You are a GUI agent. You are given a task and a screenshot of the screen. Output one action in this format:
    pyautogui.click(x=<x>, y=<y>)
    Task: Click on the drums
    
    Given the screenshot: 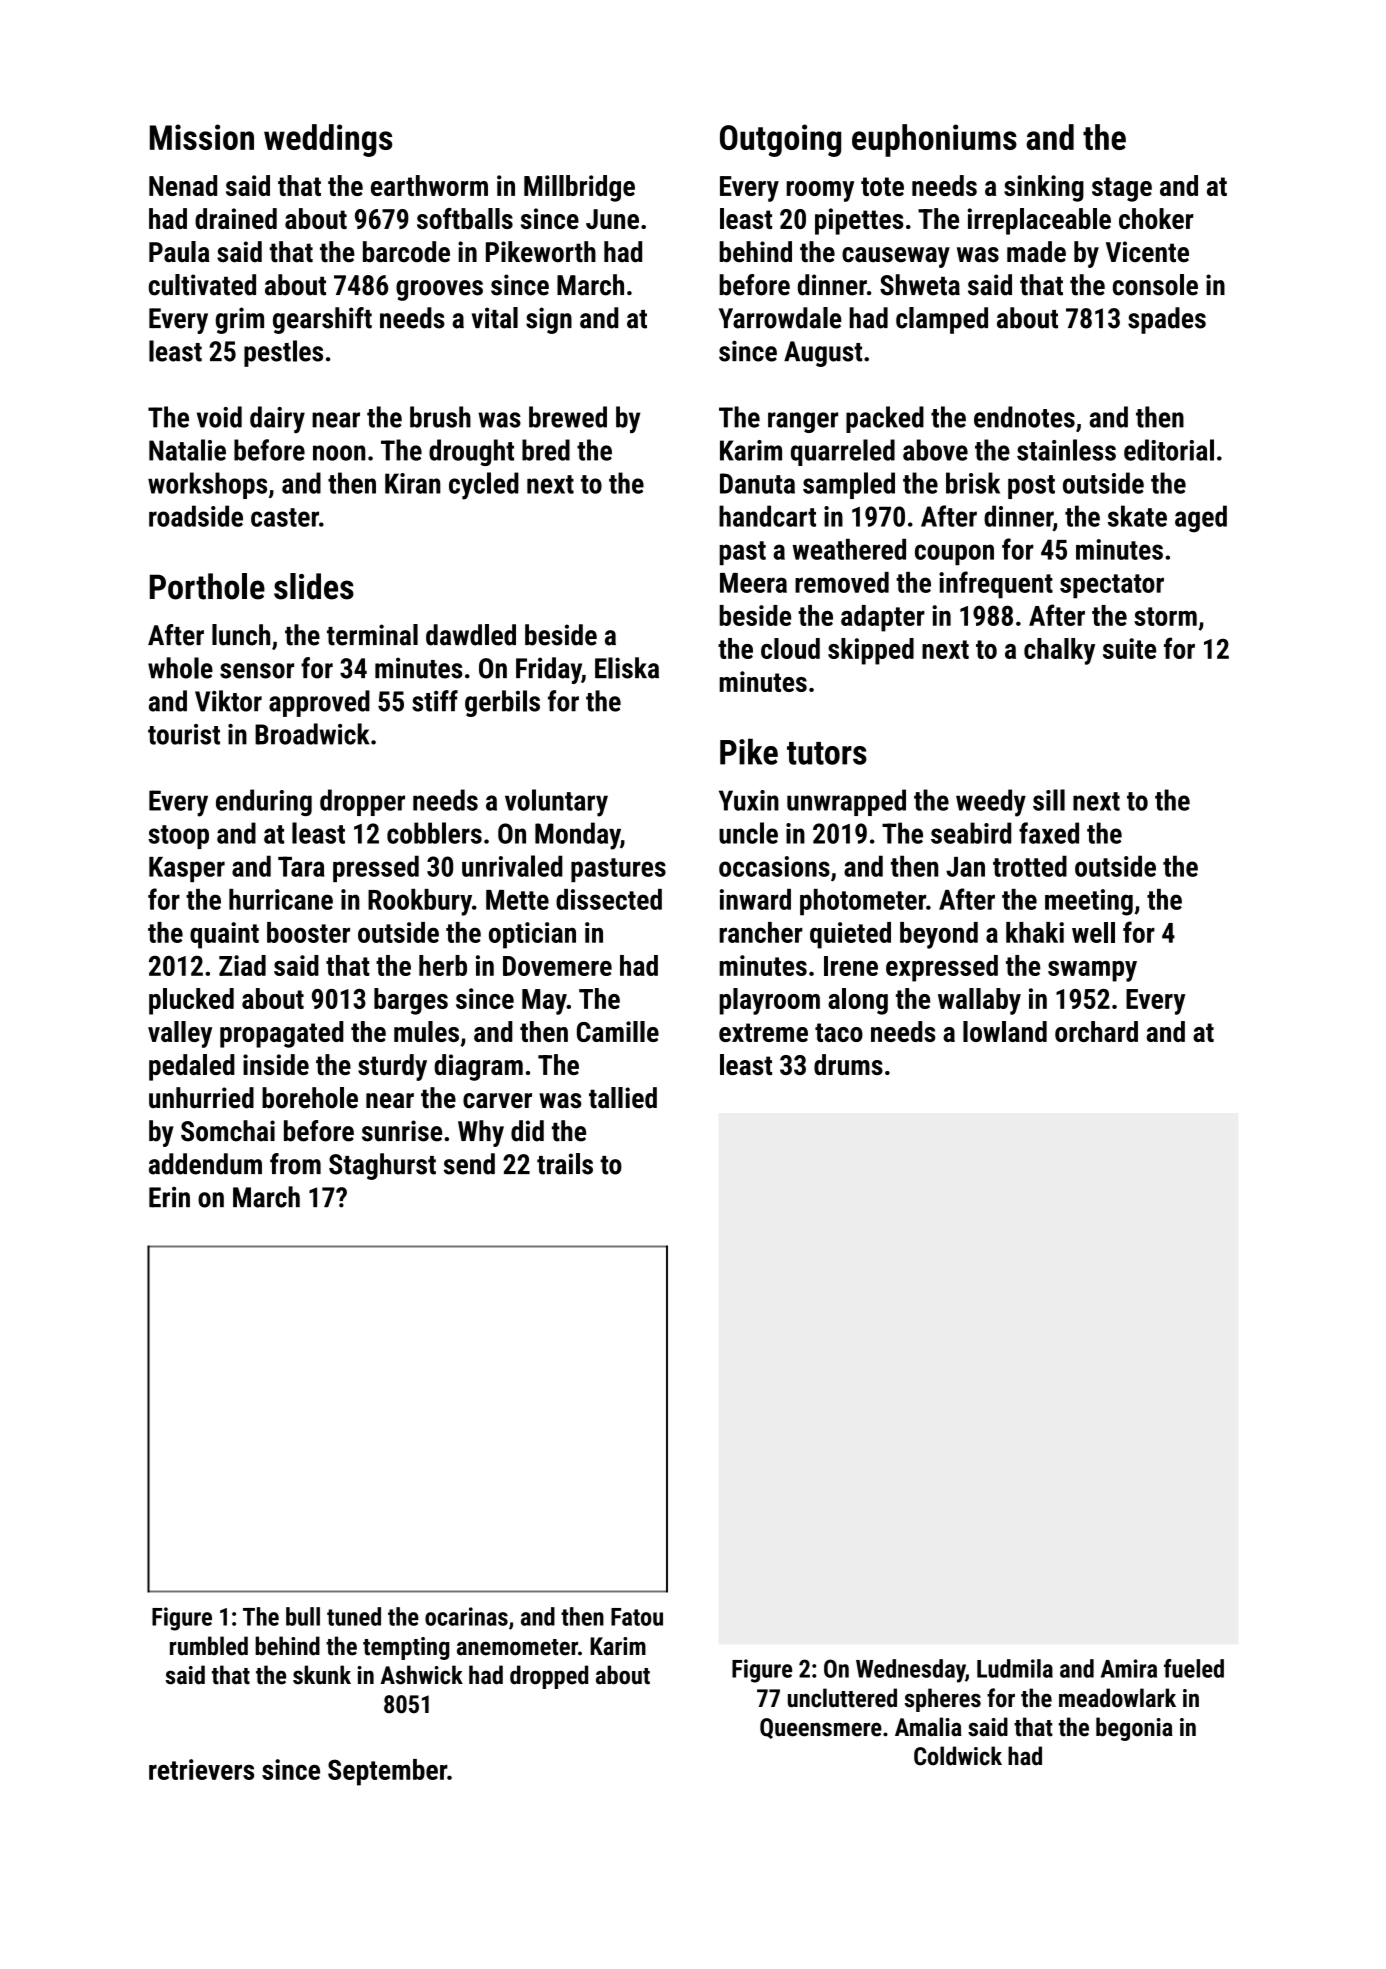 What is the action you would take?
    pyautogui.click(x=848, y=1064)
